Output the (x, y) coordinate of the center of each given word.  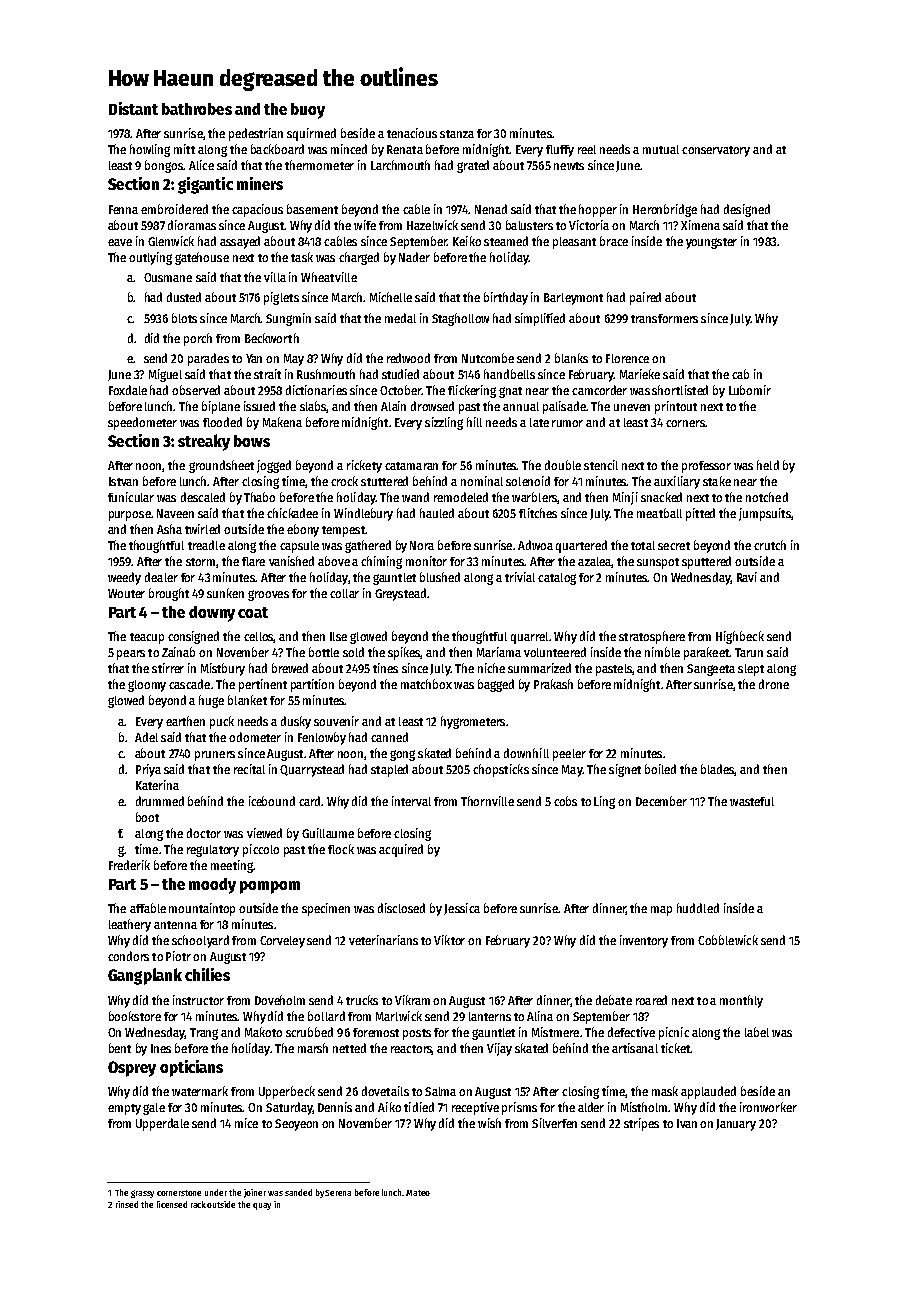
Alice (201, 165)
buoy (308, 111)
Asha (169, 529)
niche (491, 668)
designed (747, 210)
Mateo (418, 1193)
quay (262, 1206)
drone (774, 684)
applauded (708, 1092)
